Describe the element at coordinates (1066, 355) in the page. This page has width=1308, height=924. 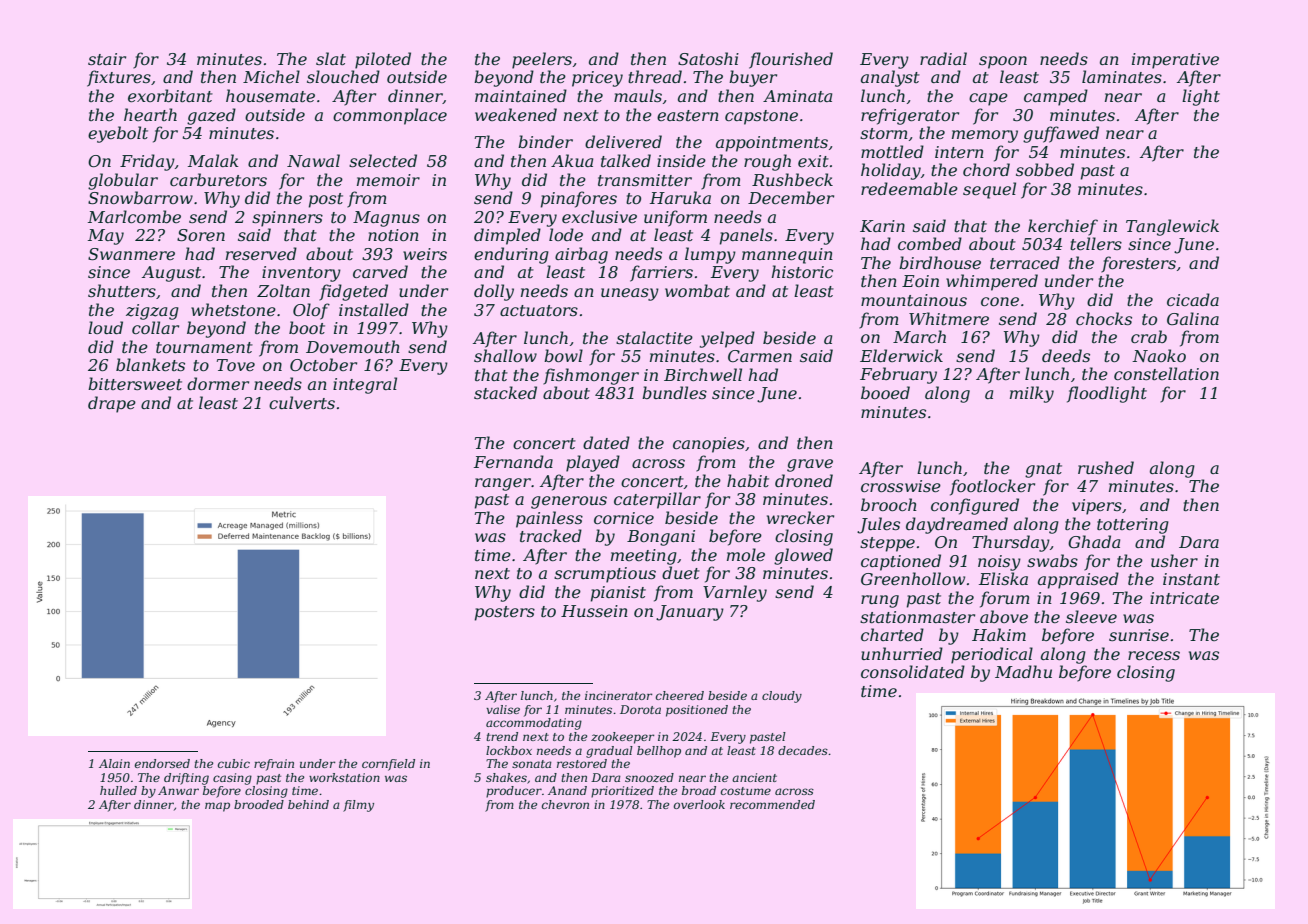
I see `deeds` at that location.
